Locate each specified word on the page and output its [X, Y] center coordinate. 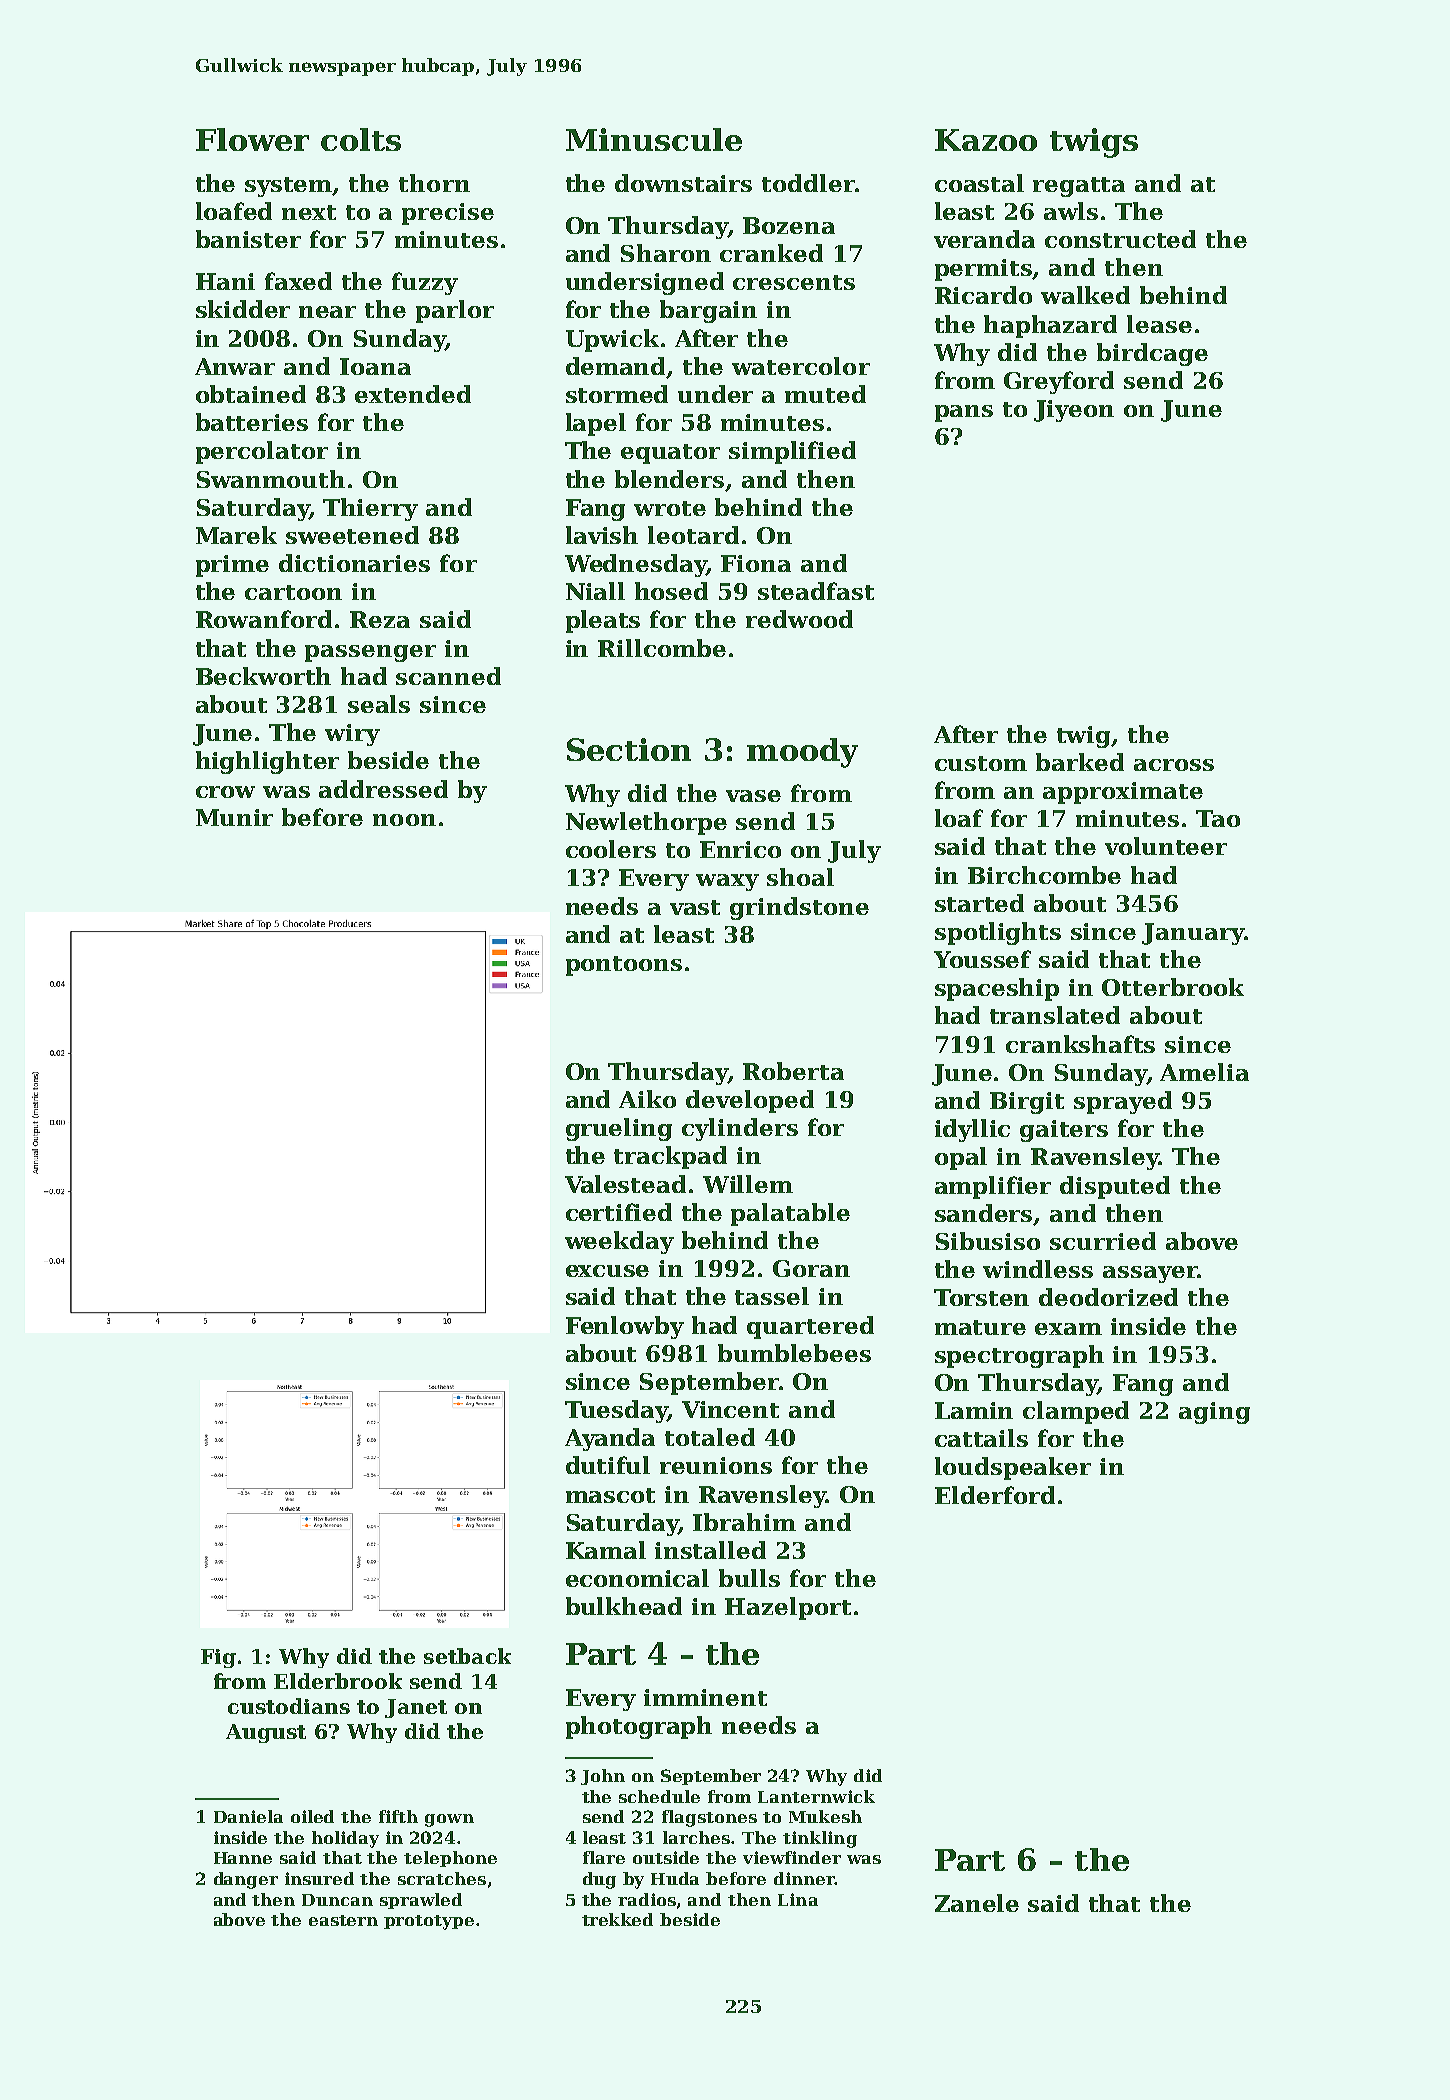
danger [246, 1880]
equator [670, 454]
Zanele [977, 1903]
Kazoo [986, 140]
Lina [798, 1899]
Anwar [235, 366]
